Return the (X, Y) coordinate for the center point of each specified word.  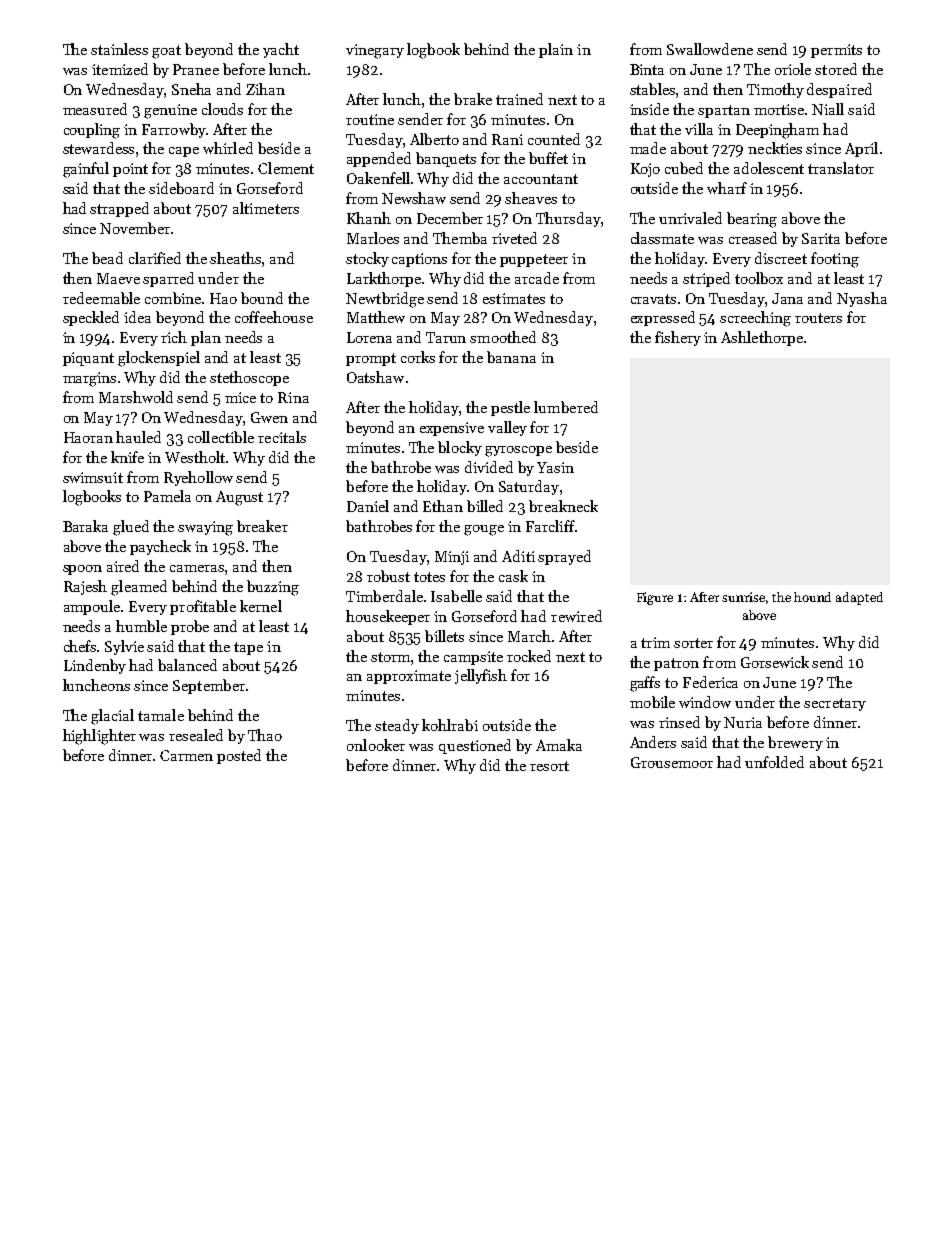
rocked (529, 656)
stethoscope (249, 378)
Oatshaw (375, 377)
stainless (119, 49)
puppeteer (534, 260)
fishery (678, 338)
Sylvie (124, 647)
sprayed (564, 557)
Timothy (775, 90)
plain (556, 50)
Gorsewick (775, 662)
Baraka (85, 526)
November (135, 228)
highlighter (99, 737)
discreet (781, 258)
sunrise (743, 597)
